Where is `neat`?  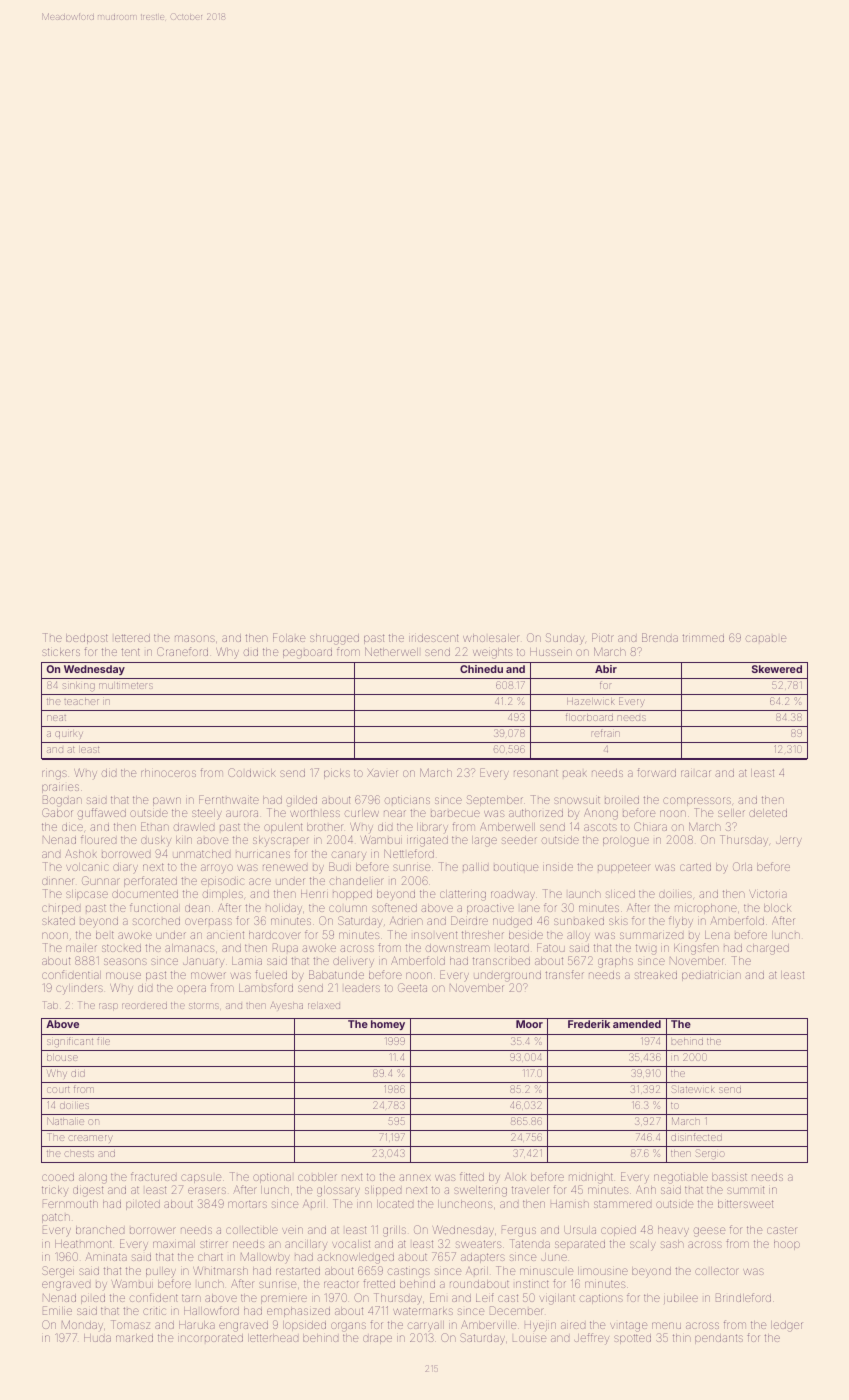
neat is located at coordinates (56, 718).
